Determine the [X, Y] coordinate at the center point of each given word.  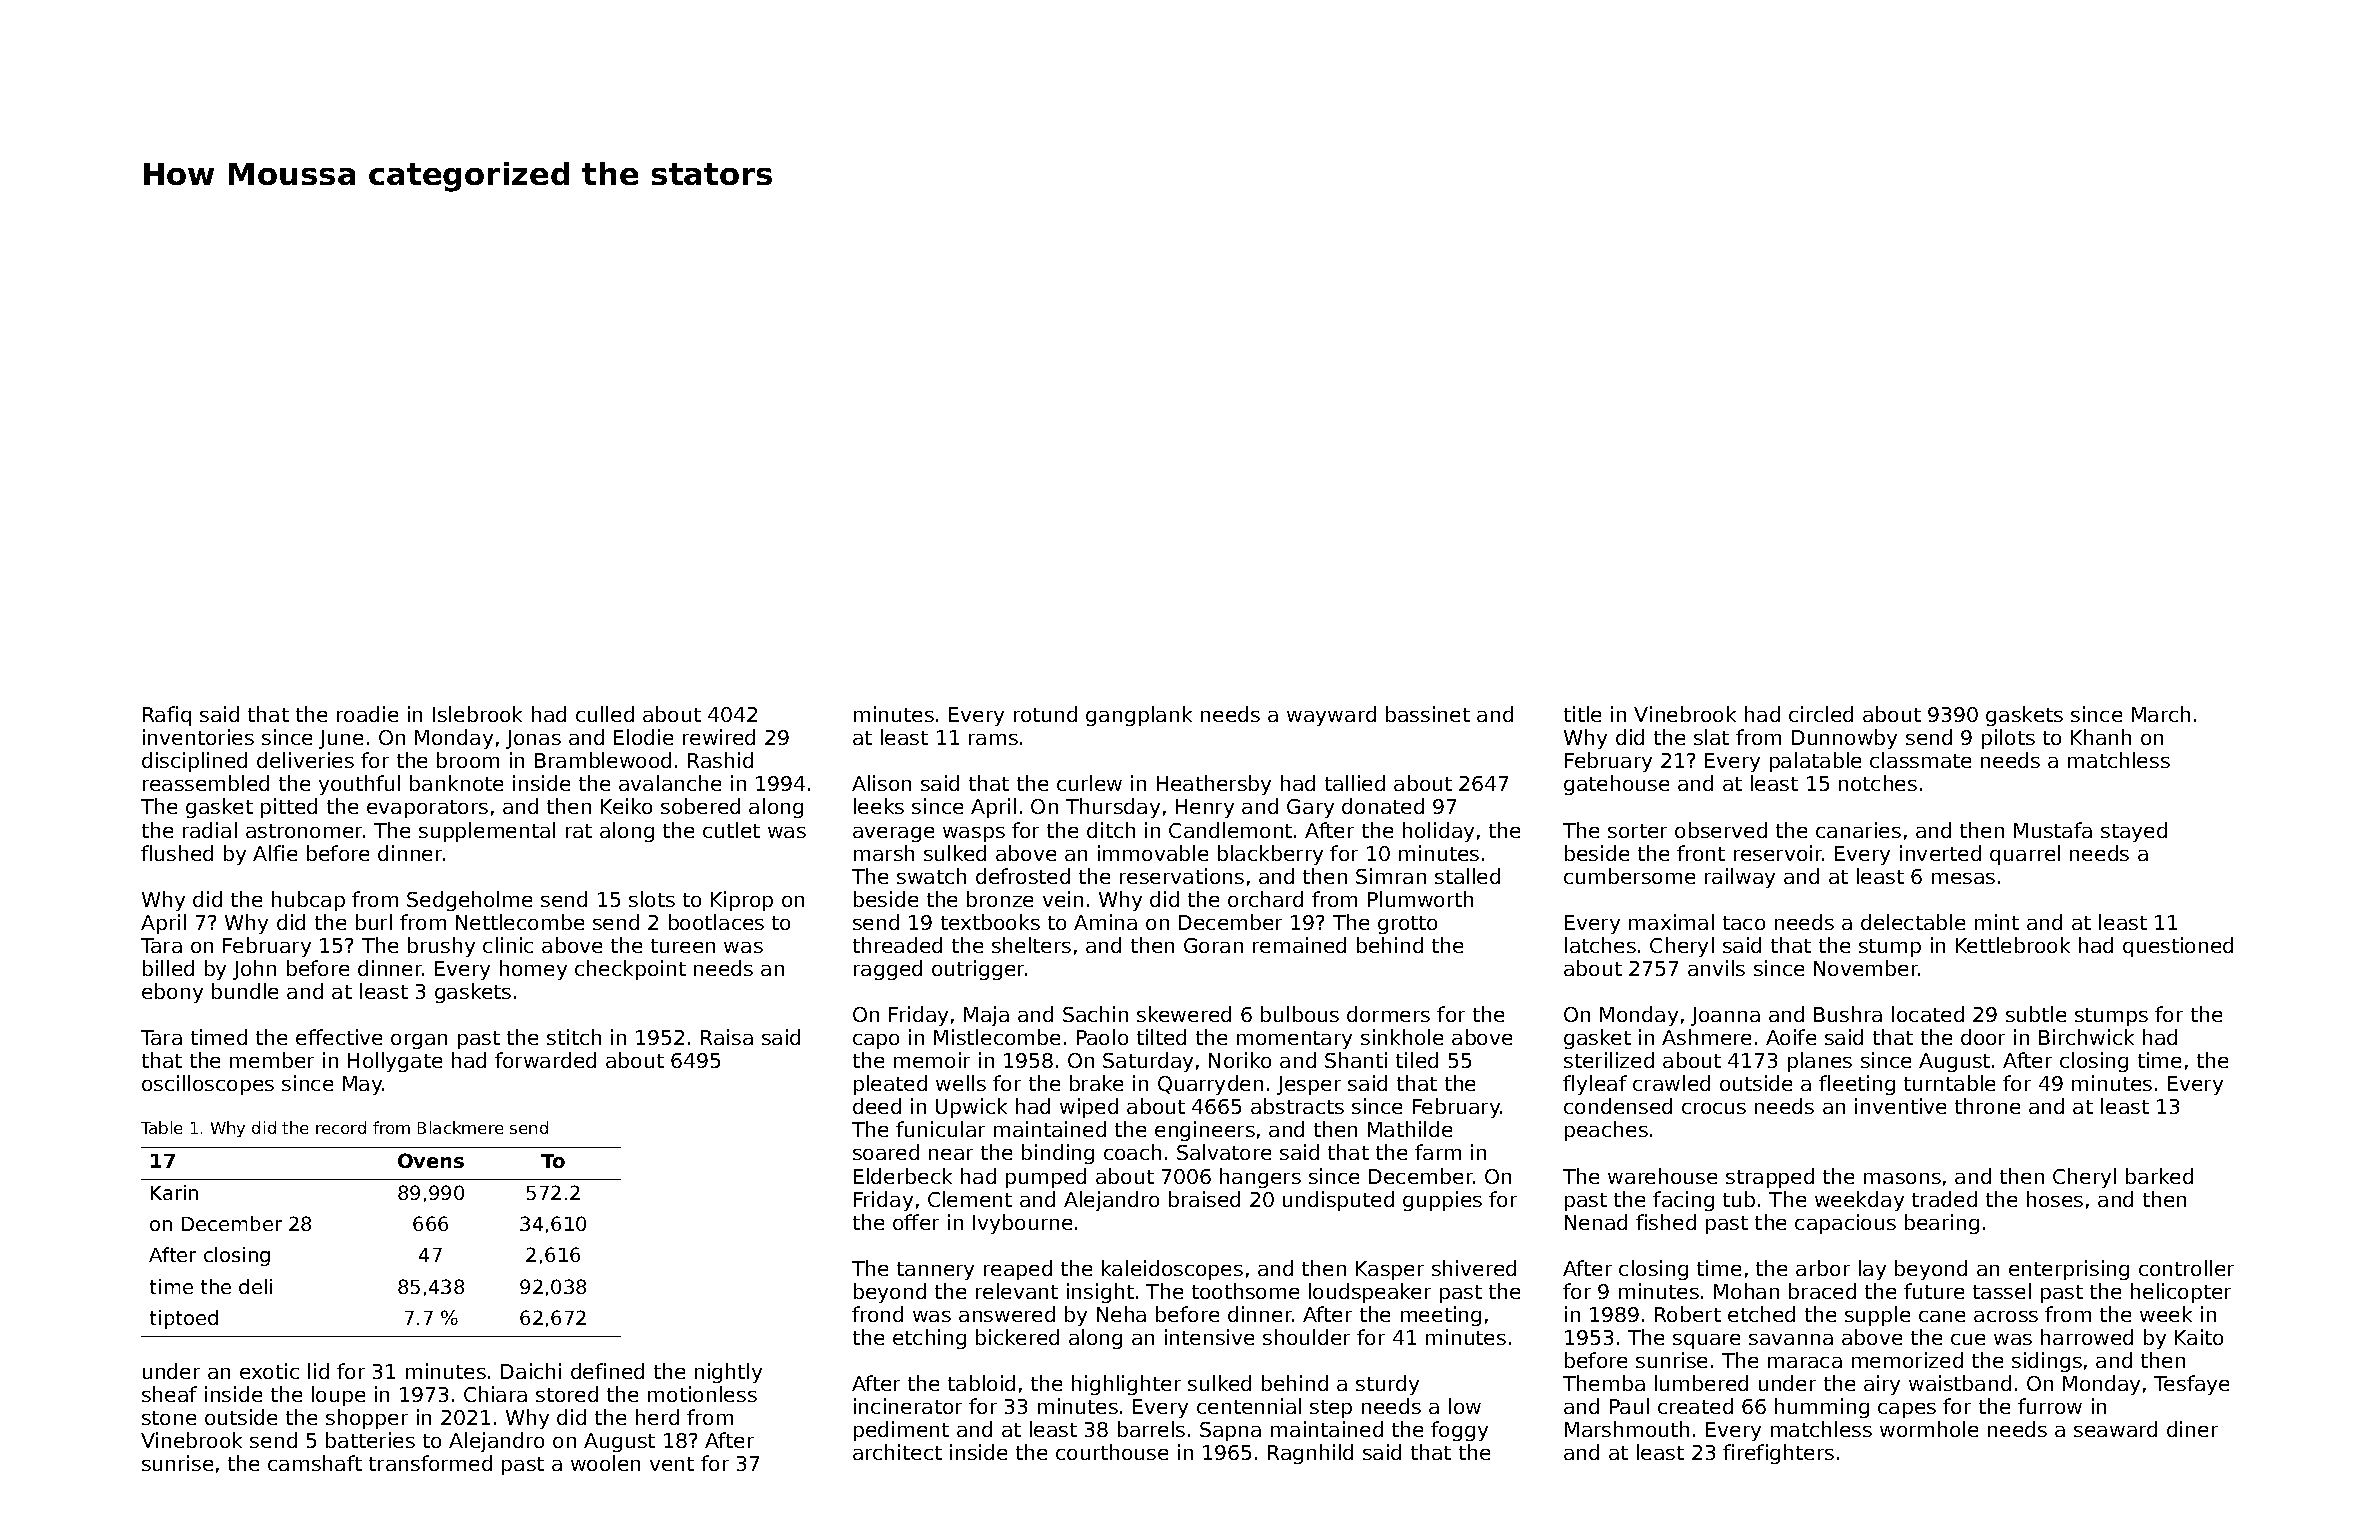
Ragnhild [1310, 1454]
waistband [1960, 1383]
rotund [1045, 714]
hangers [1260, 1178]
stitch [574, 1037]
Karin [174, 1192]
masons [1902, 1178]
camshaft [315, 1463]
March [2161, 714]
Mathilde [1410, 1129]
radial [210, 830]
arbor [1823, 1268]
